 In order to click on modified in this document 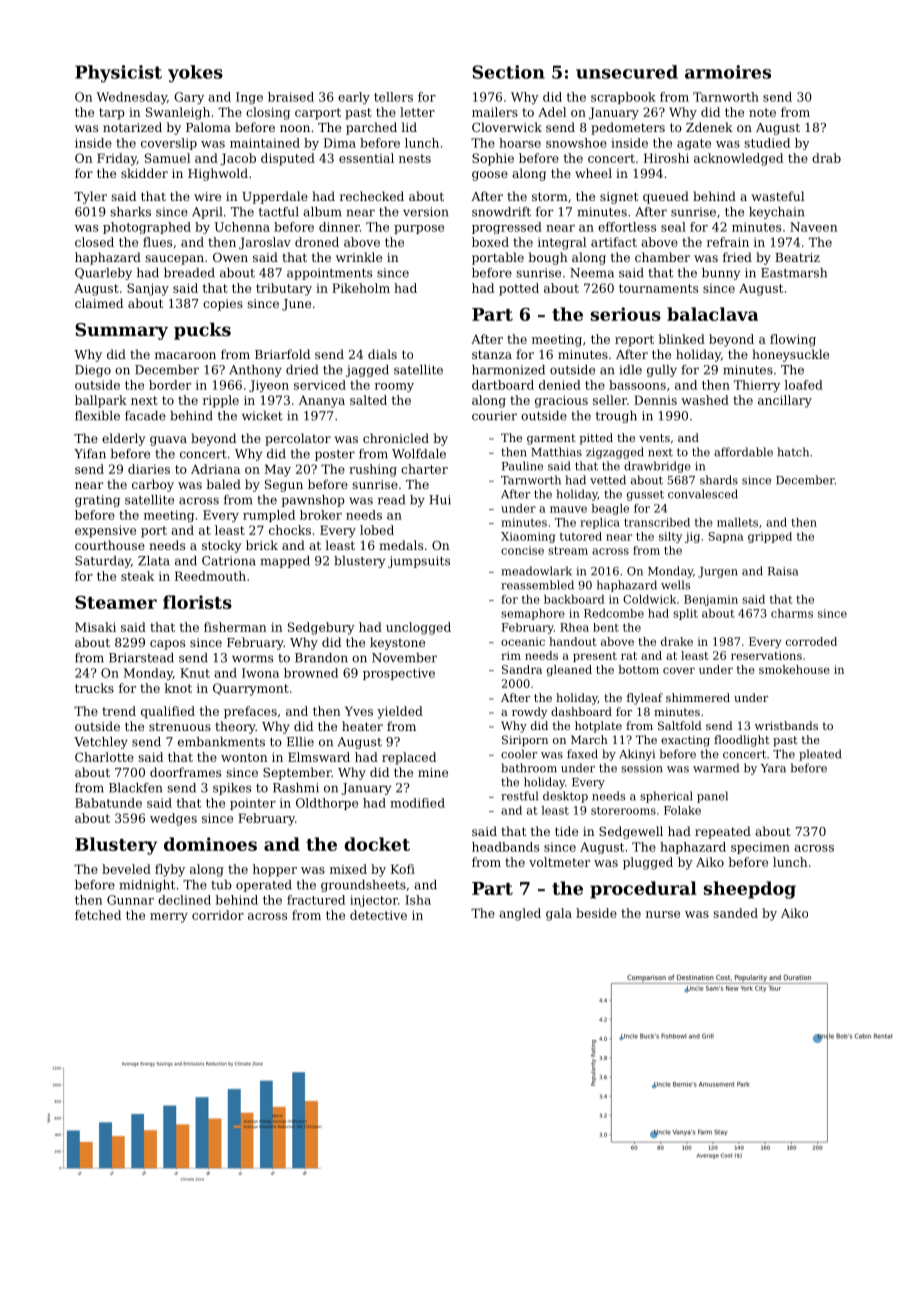, I will do `click(417, 803)`.
